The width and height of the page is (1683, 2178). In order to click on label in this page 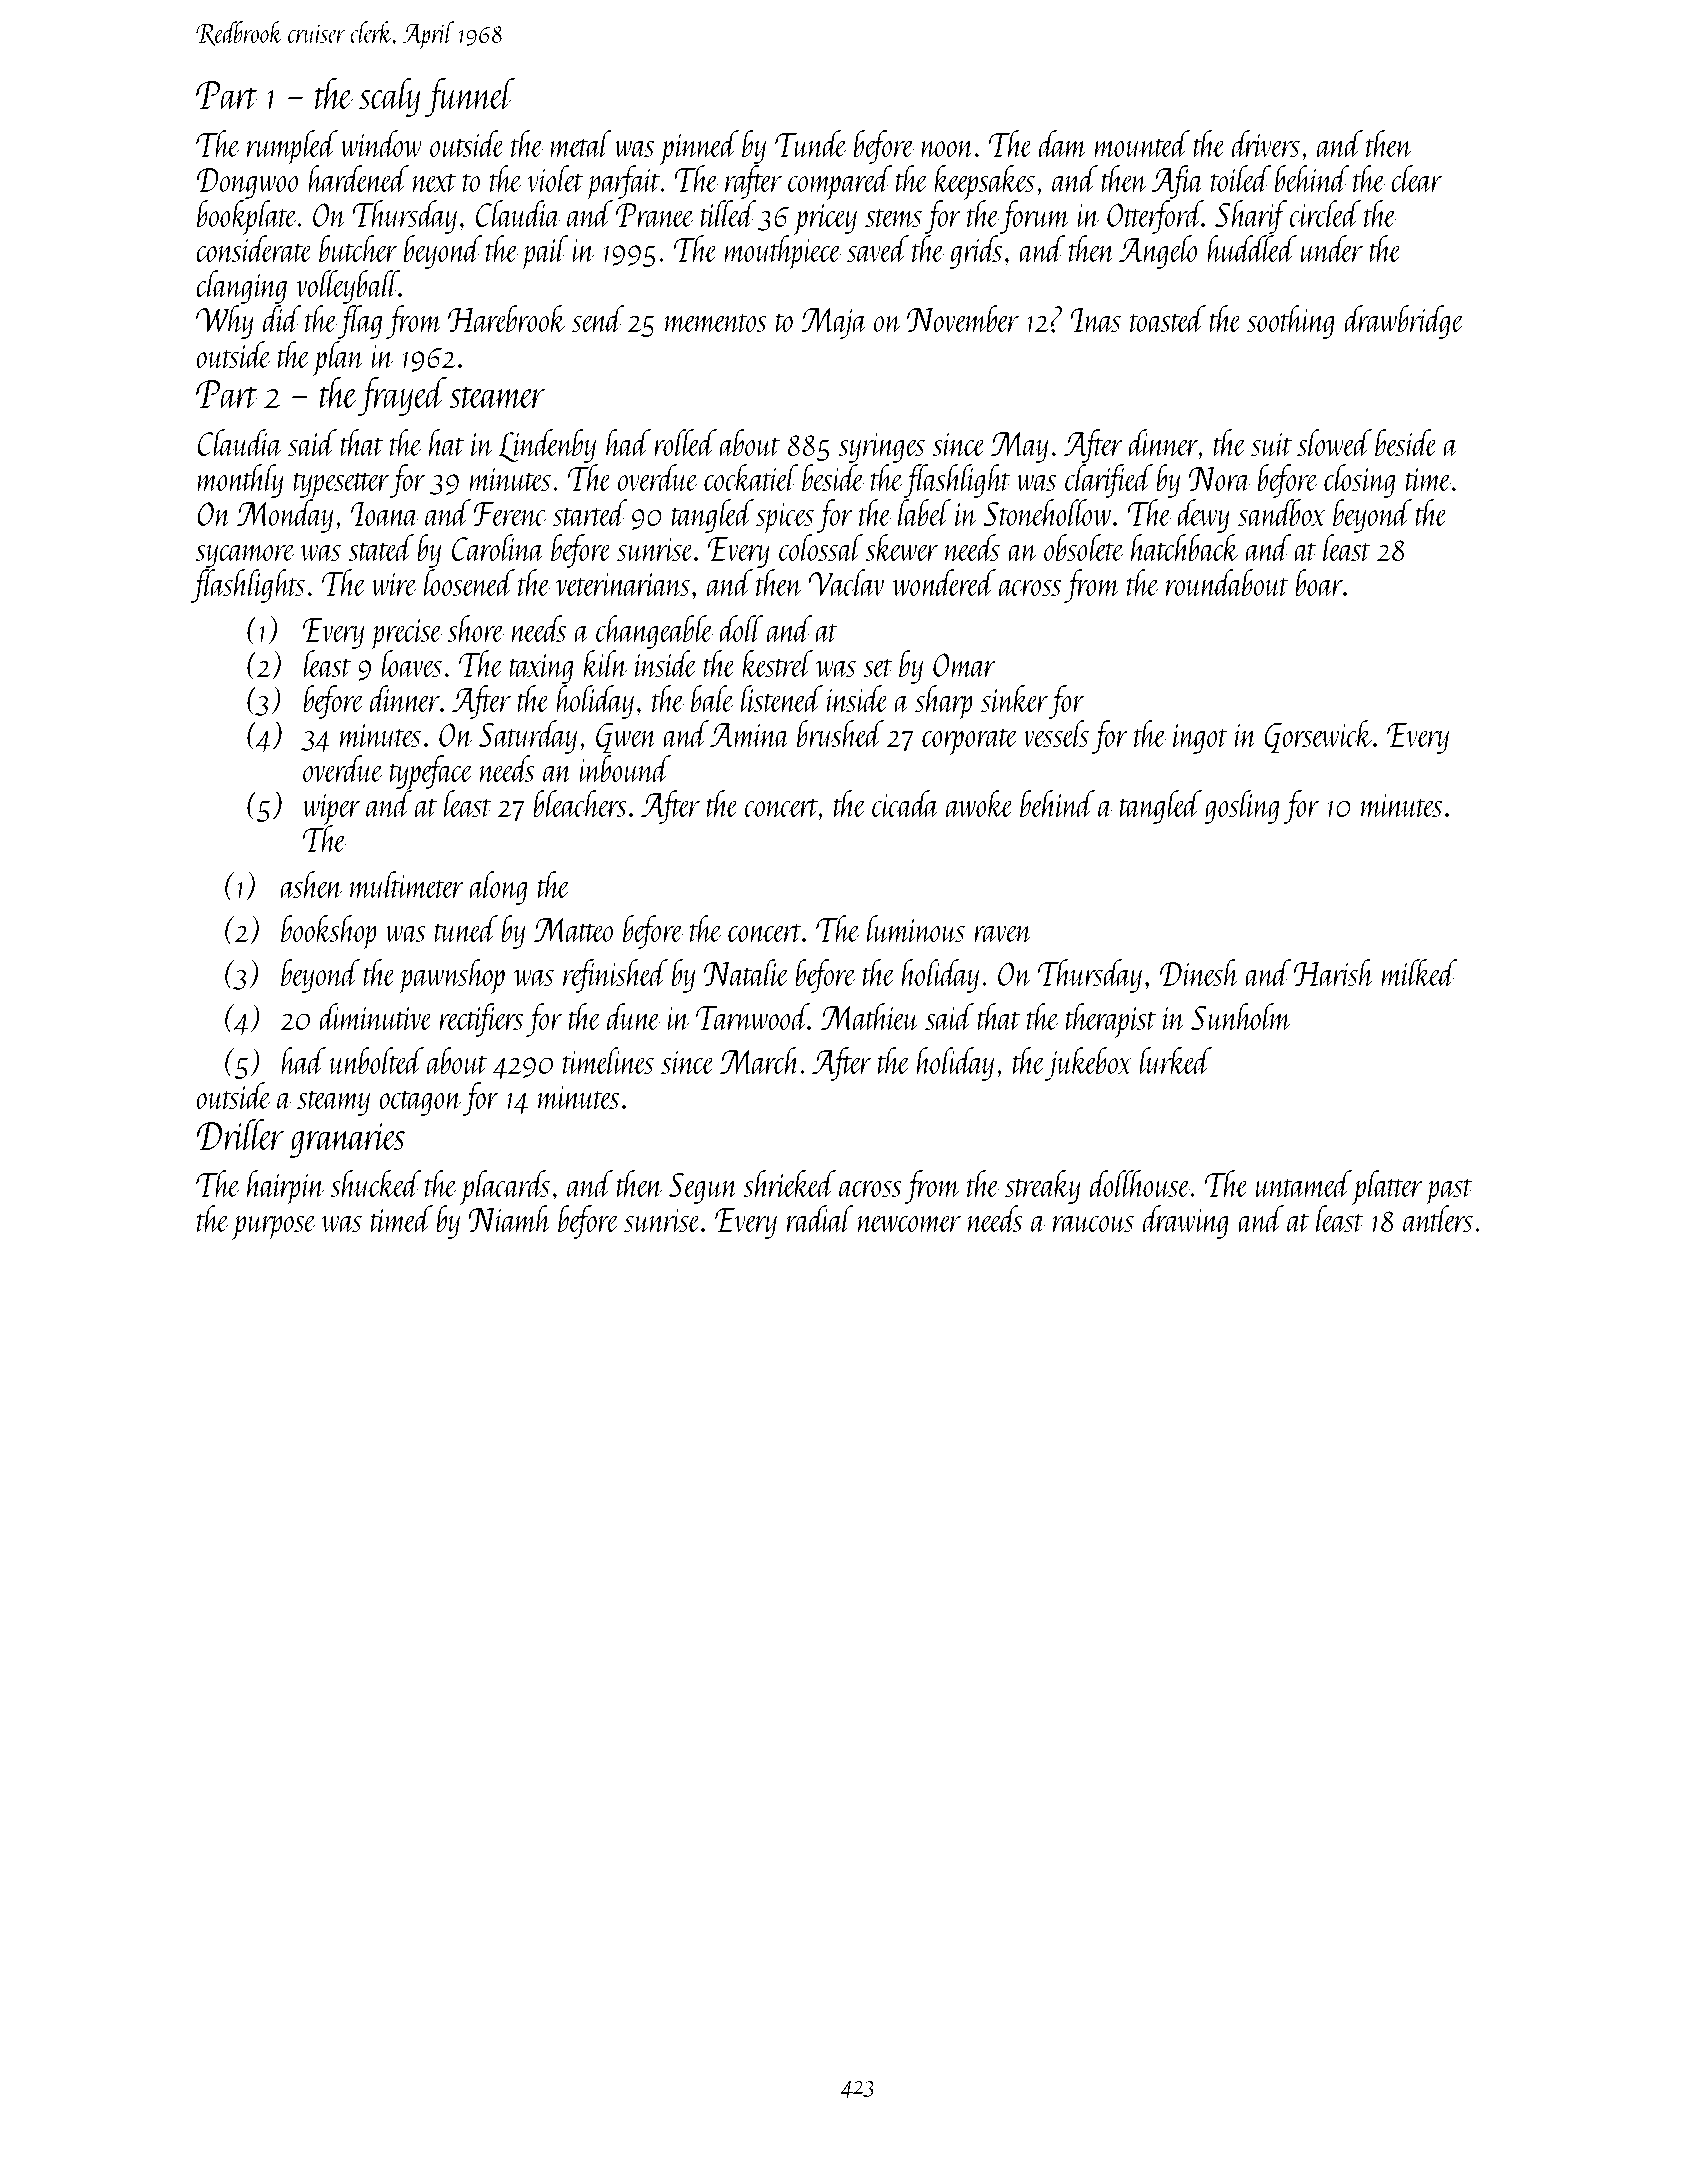, I will do `click(924, 512)`.
